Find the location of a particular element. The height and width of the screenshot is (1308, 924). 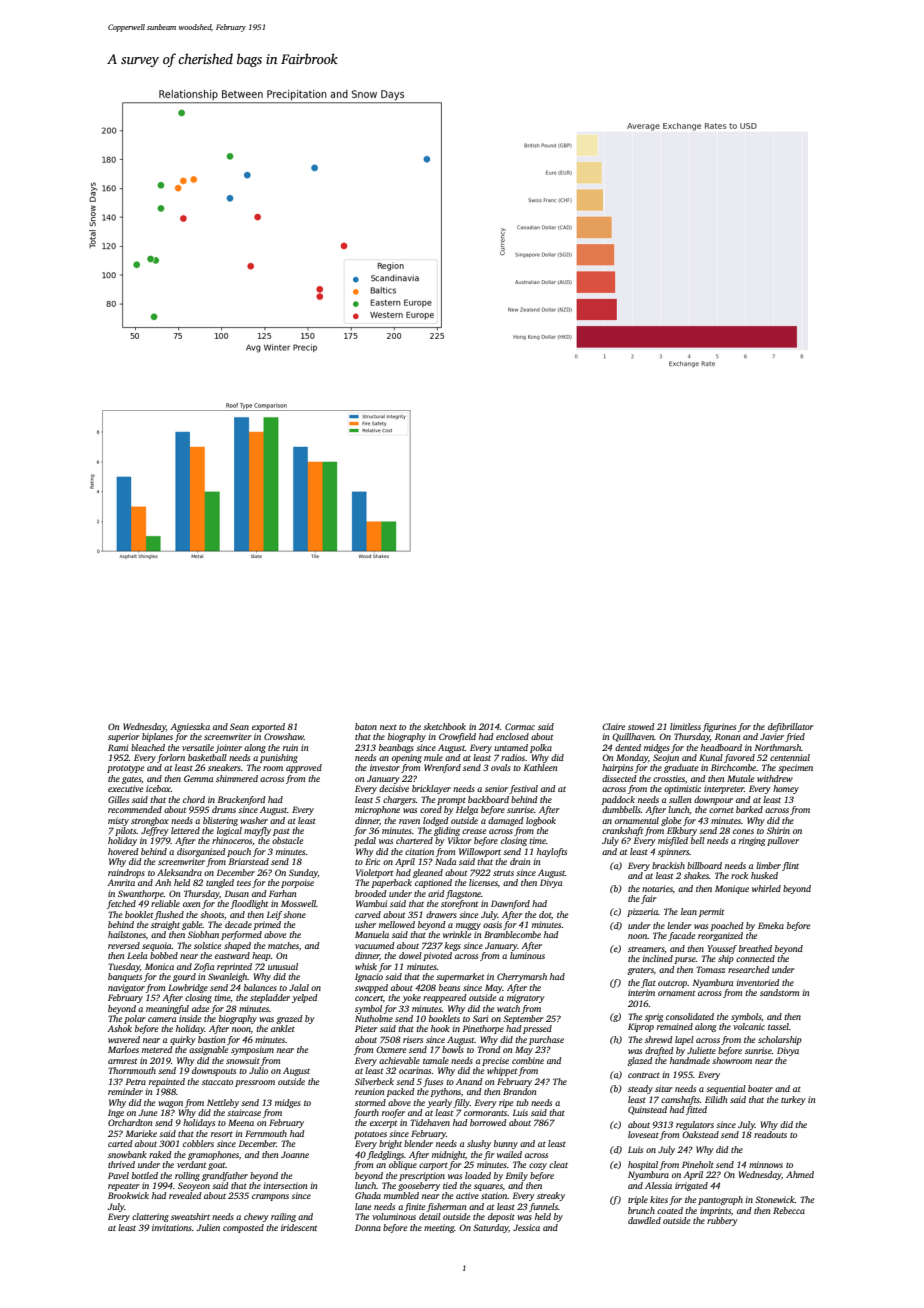

swapped is located at coordinates (371, 988).
